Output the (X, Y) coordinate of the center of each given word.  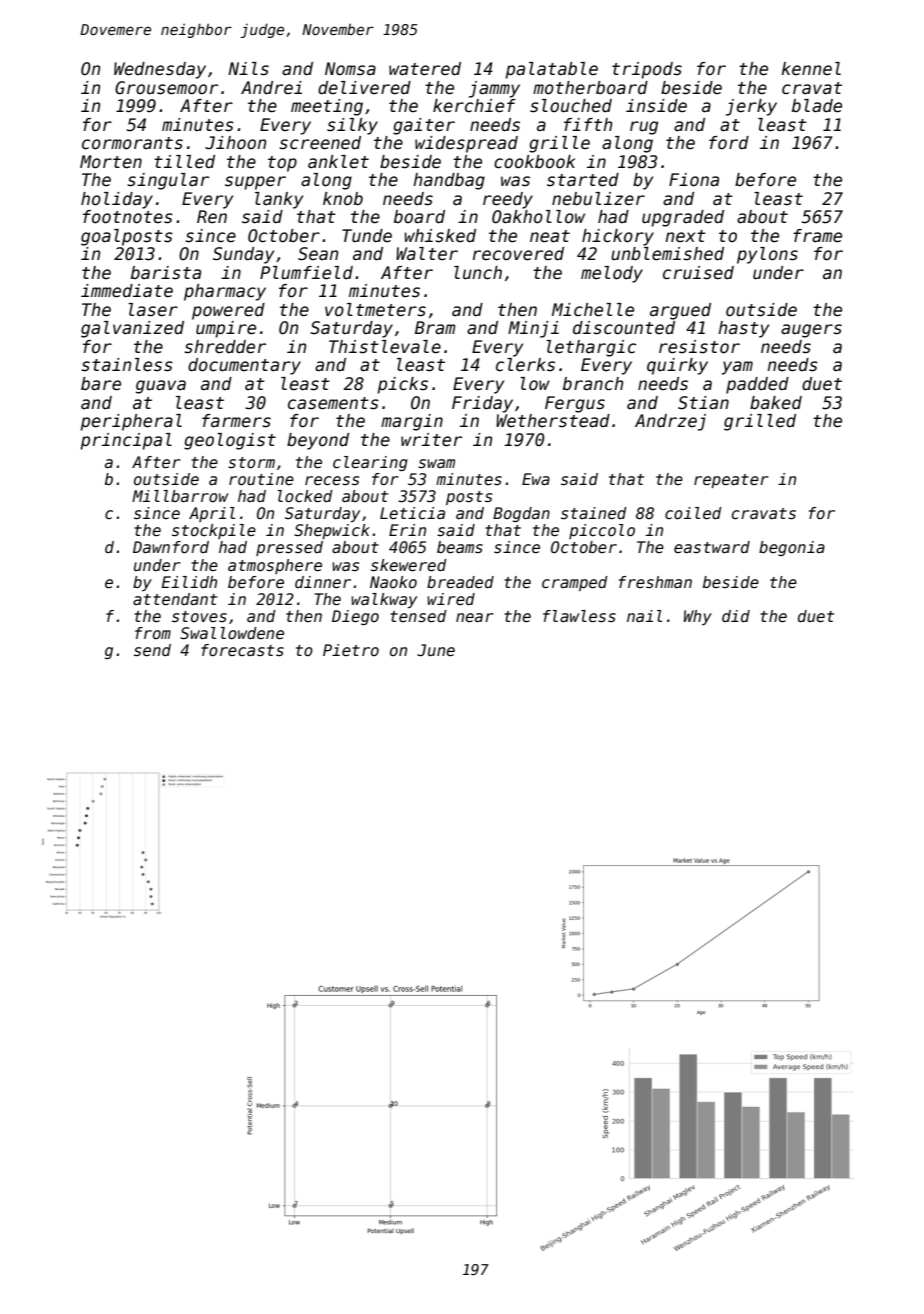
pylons (767, 255)
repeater (731, 481)
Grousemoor (166, 88)
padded (757, 385)
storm (251, 463)
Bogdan (521, 514)
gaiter (424, 126)
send (152, 650)
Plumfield (306, 273)
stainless (127, 365)
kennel (811, 69)
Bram (435, 328)
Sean (318, 254)
